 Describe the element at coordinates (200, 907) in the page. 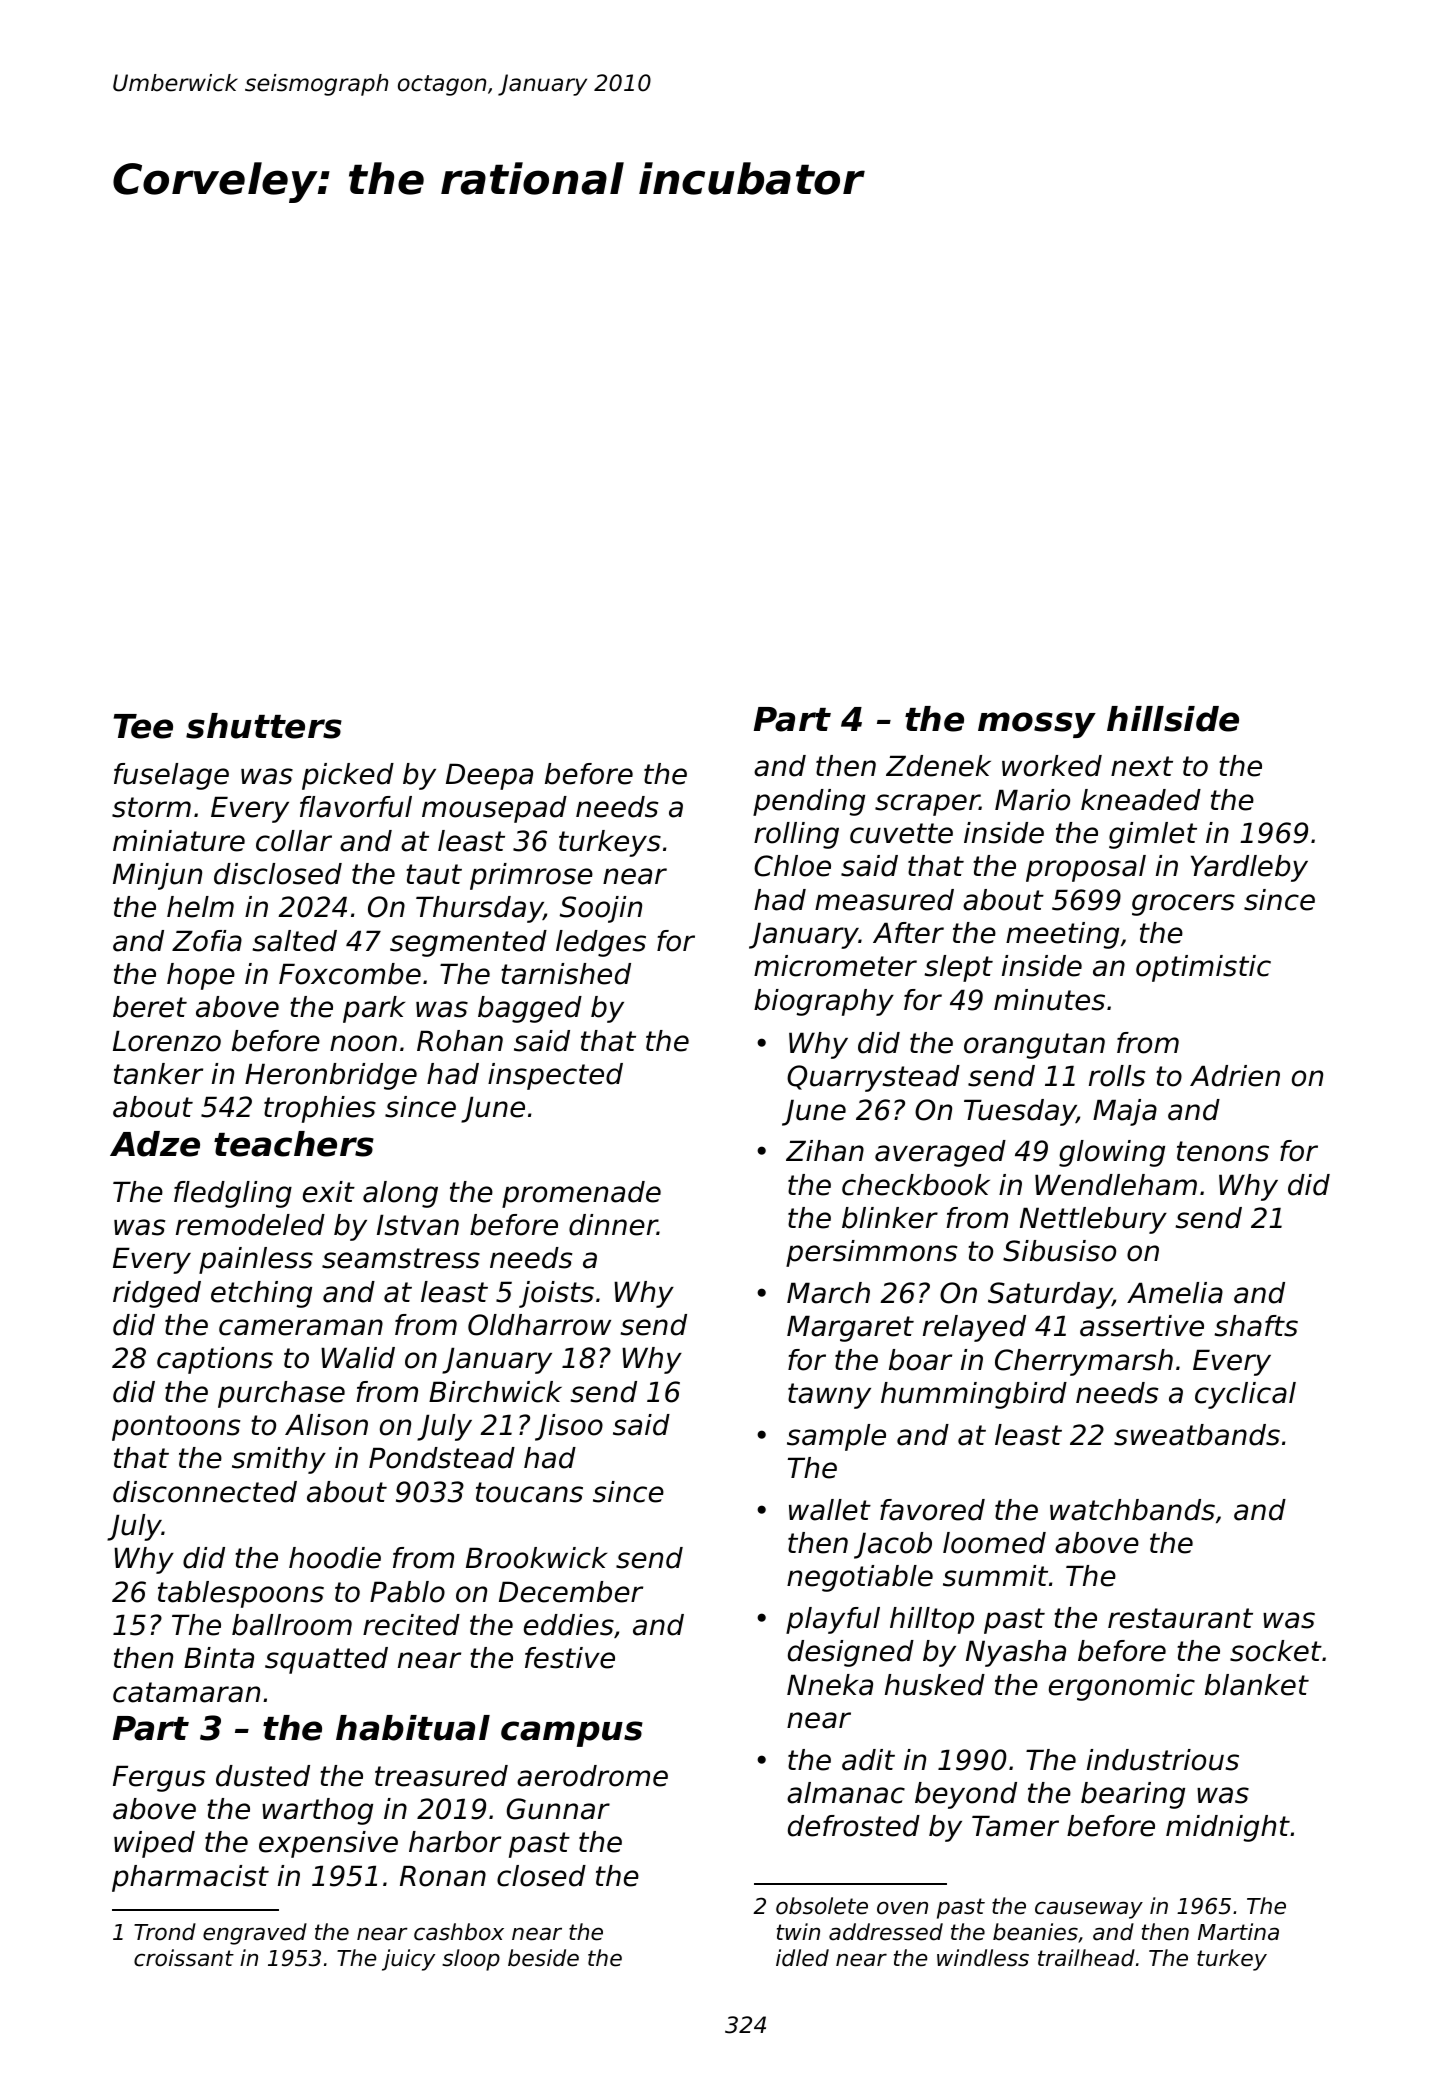

I see `helm` at that location.
